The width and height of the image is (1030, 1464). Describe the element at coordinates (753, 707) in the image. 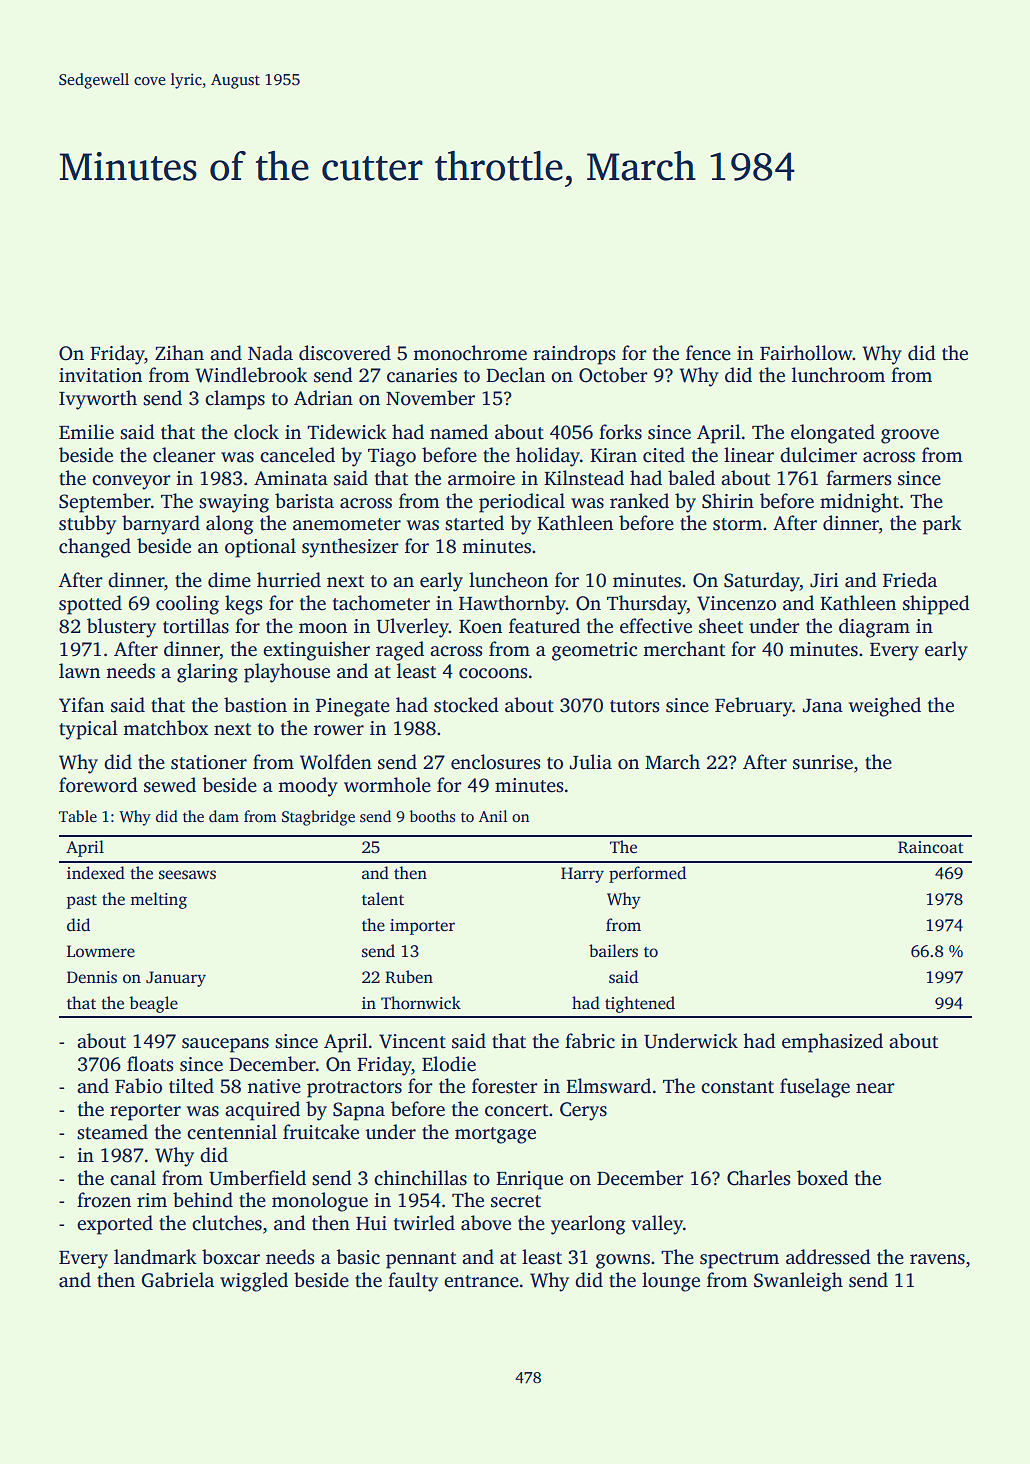

I see `February` at that location.
